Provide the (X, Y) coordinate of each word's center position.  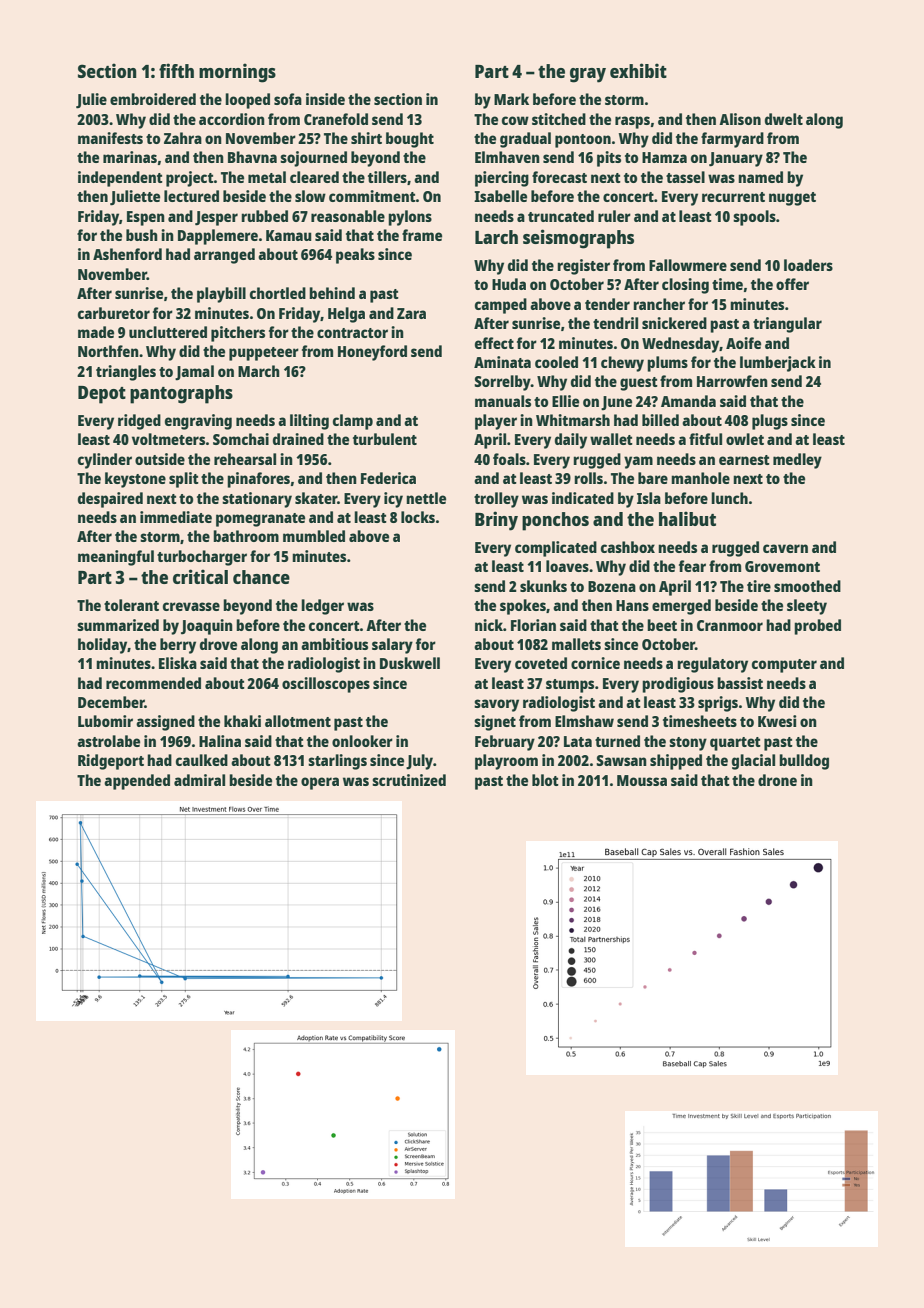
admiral (199, 780)
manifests (110, 138)
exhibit (638, 70)
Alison (740, 119)
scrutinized (409, 780)
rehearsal (245, 459)
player (496, 422)
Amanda (688, 401)
